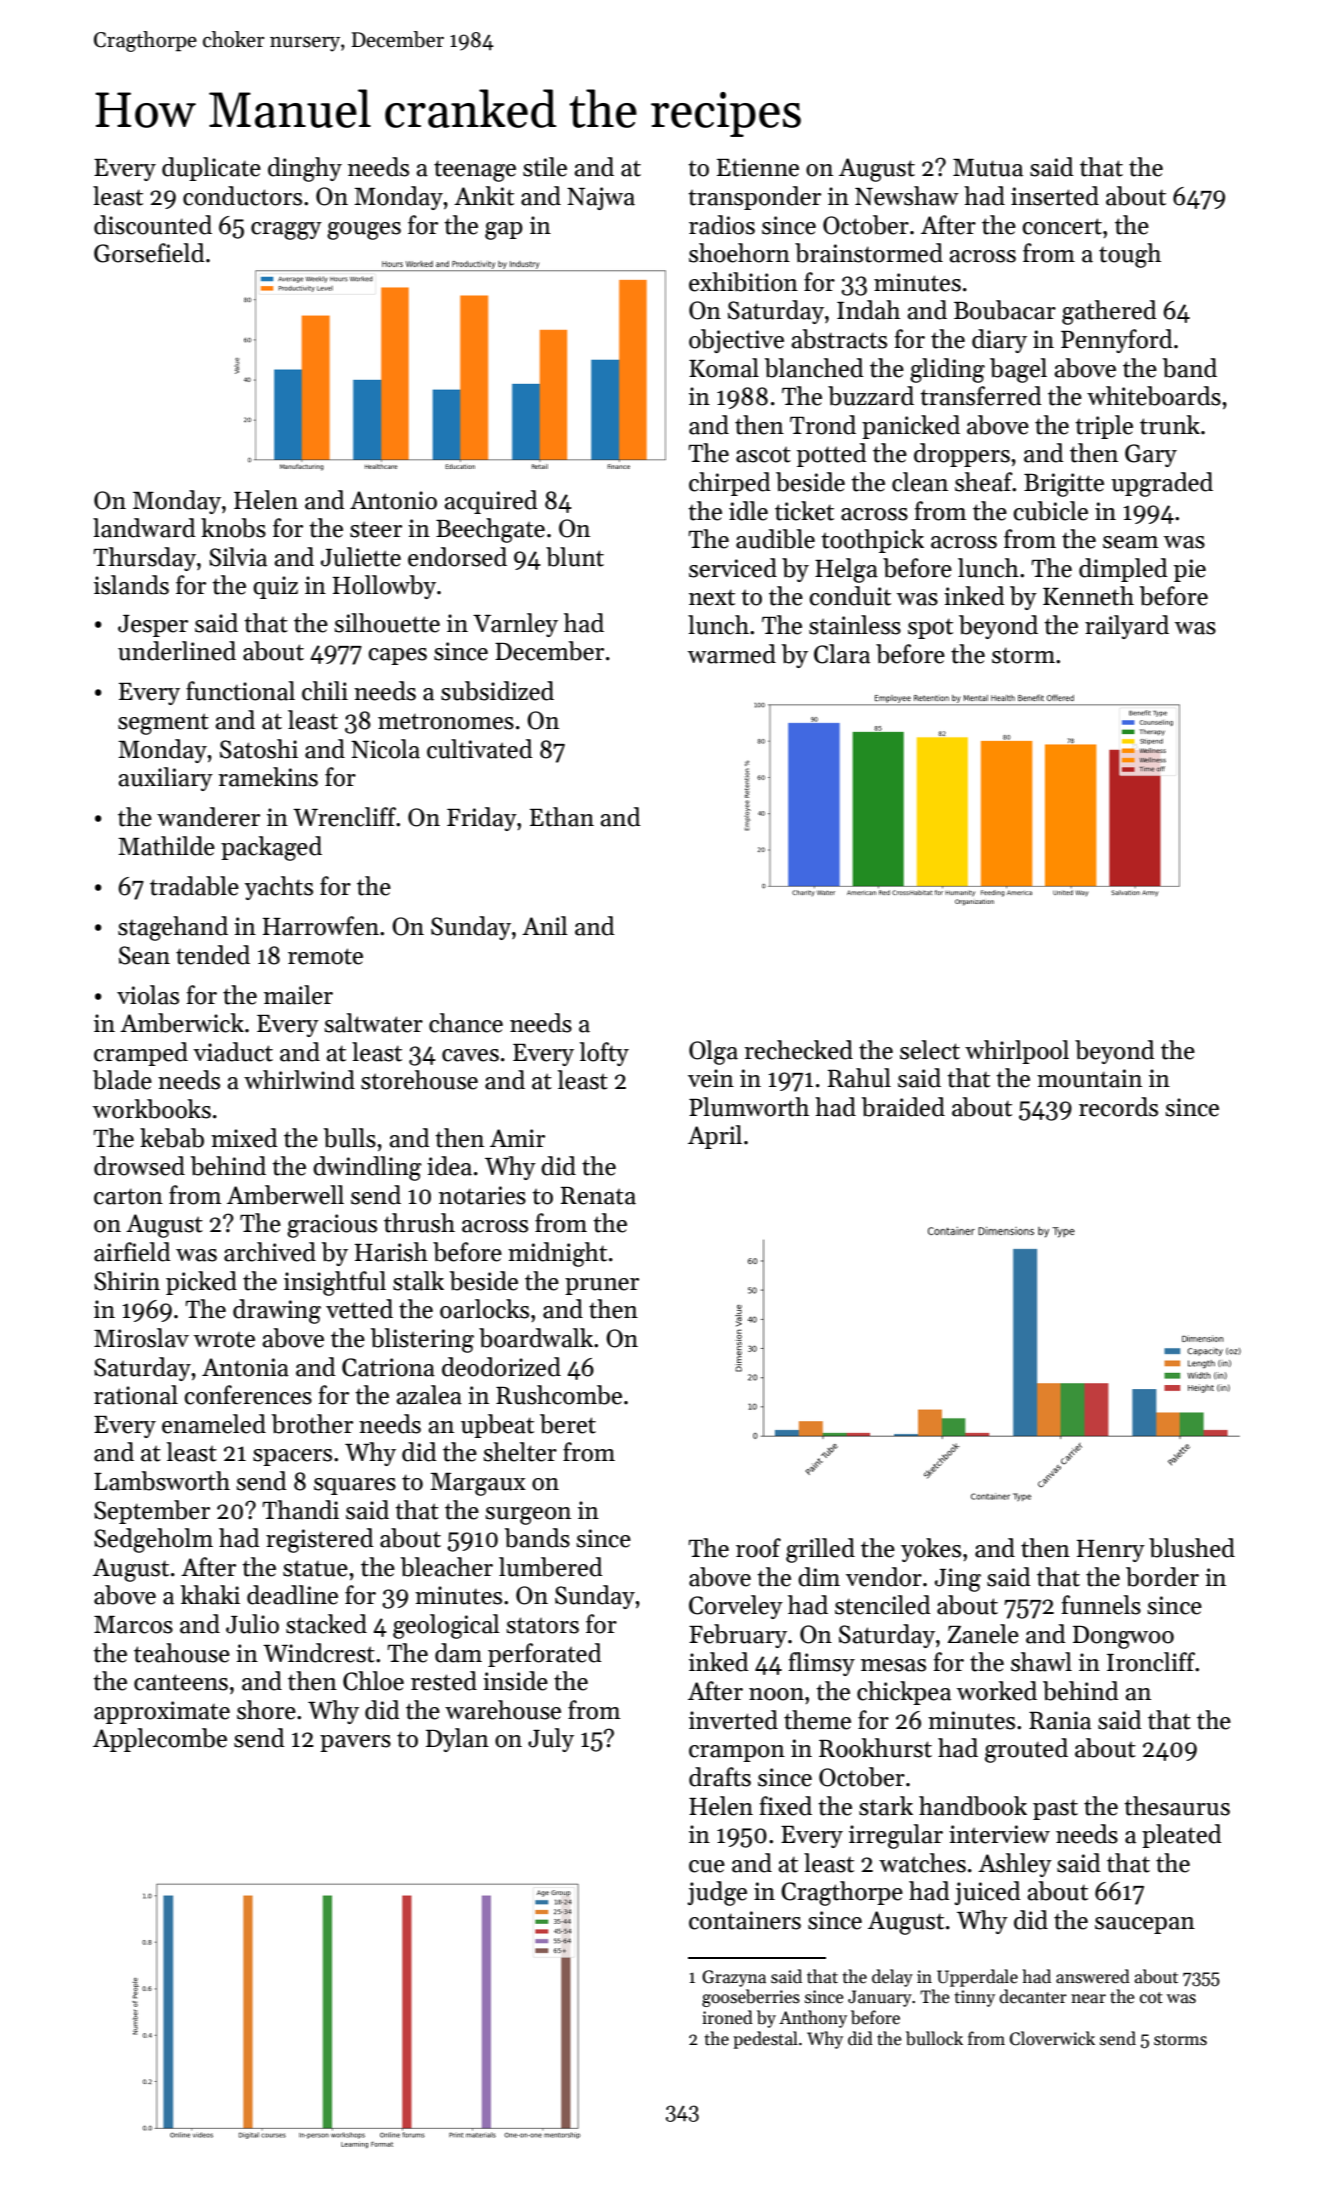 This screenshot has height=2191, width=1330. Describe the element at coordinates (144, 955) in the screenshot. I see `Sean` at that location.
